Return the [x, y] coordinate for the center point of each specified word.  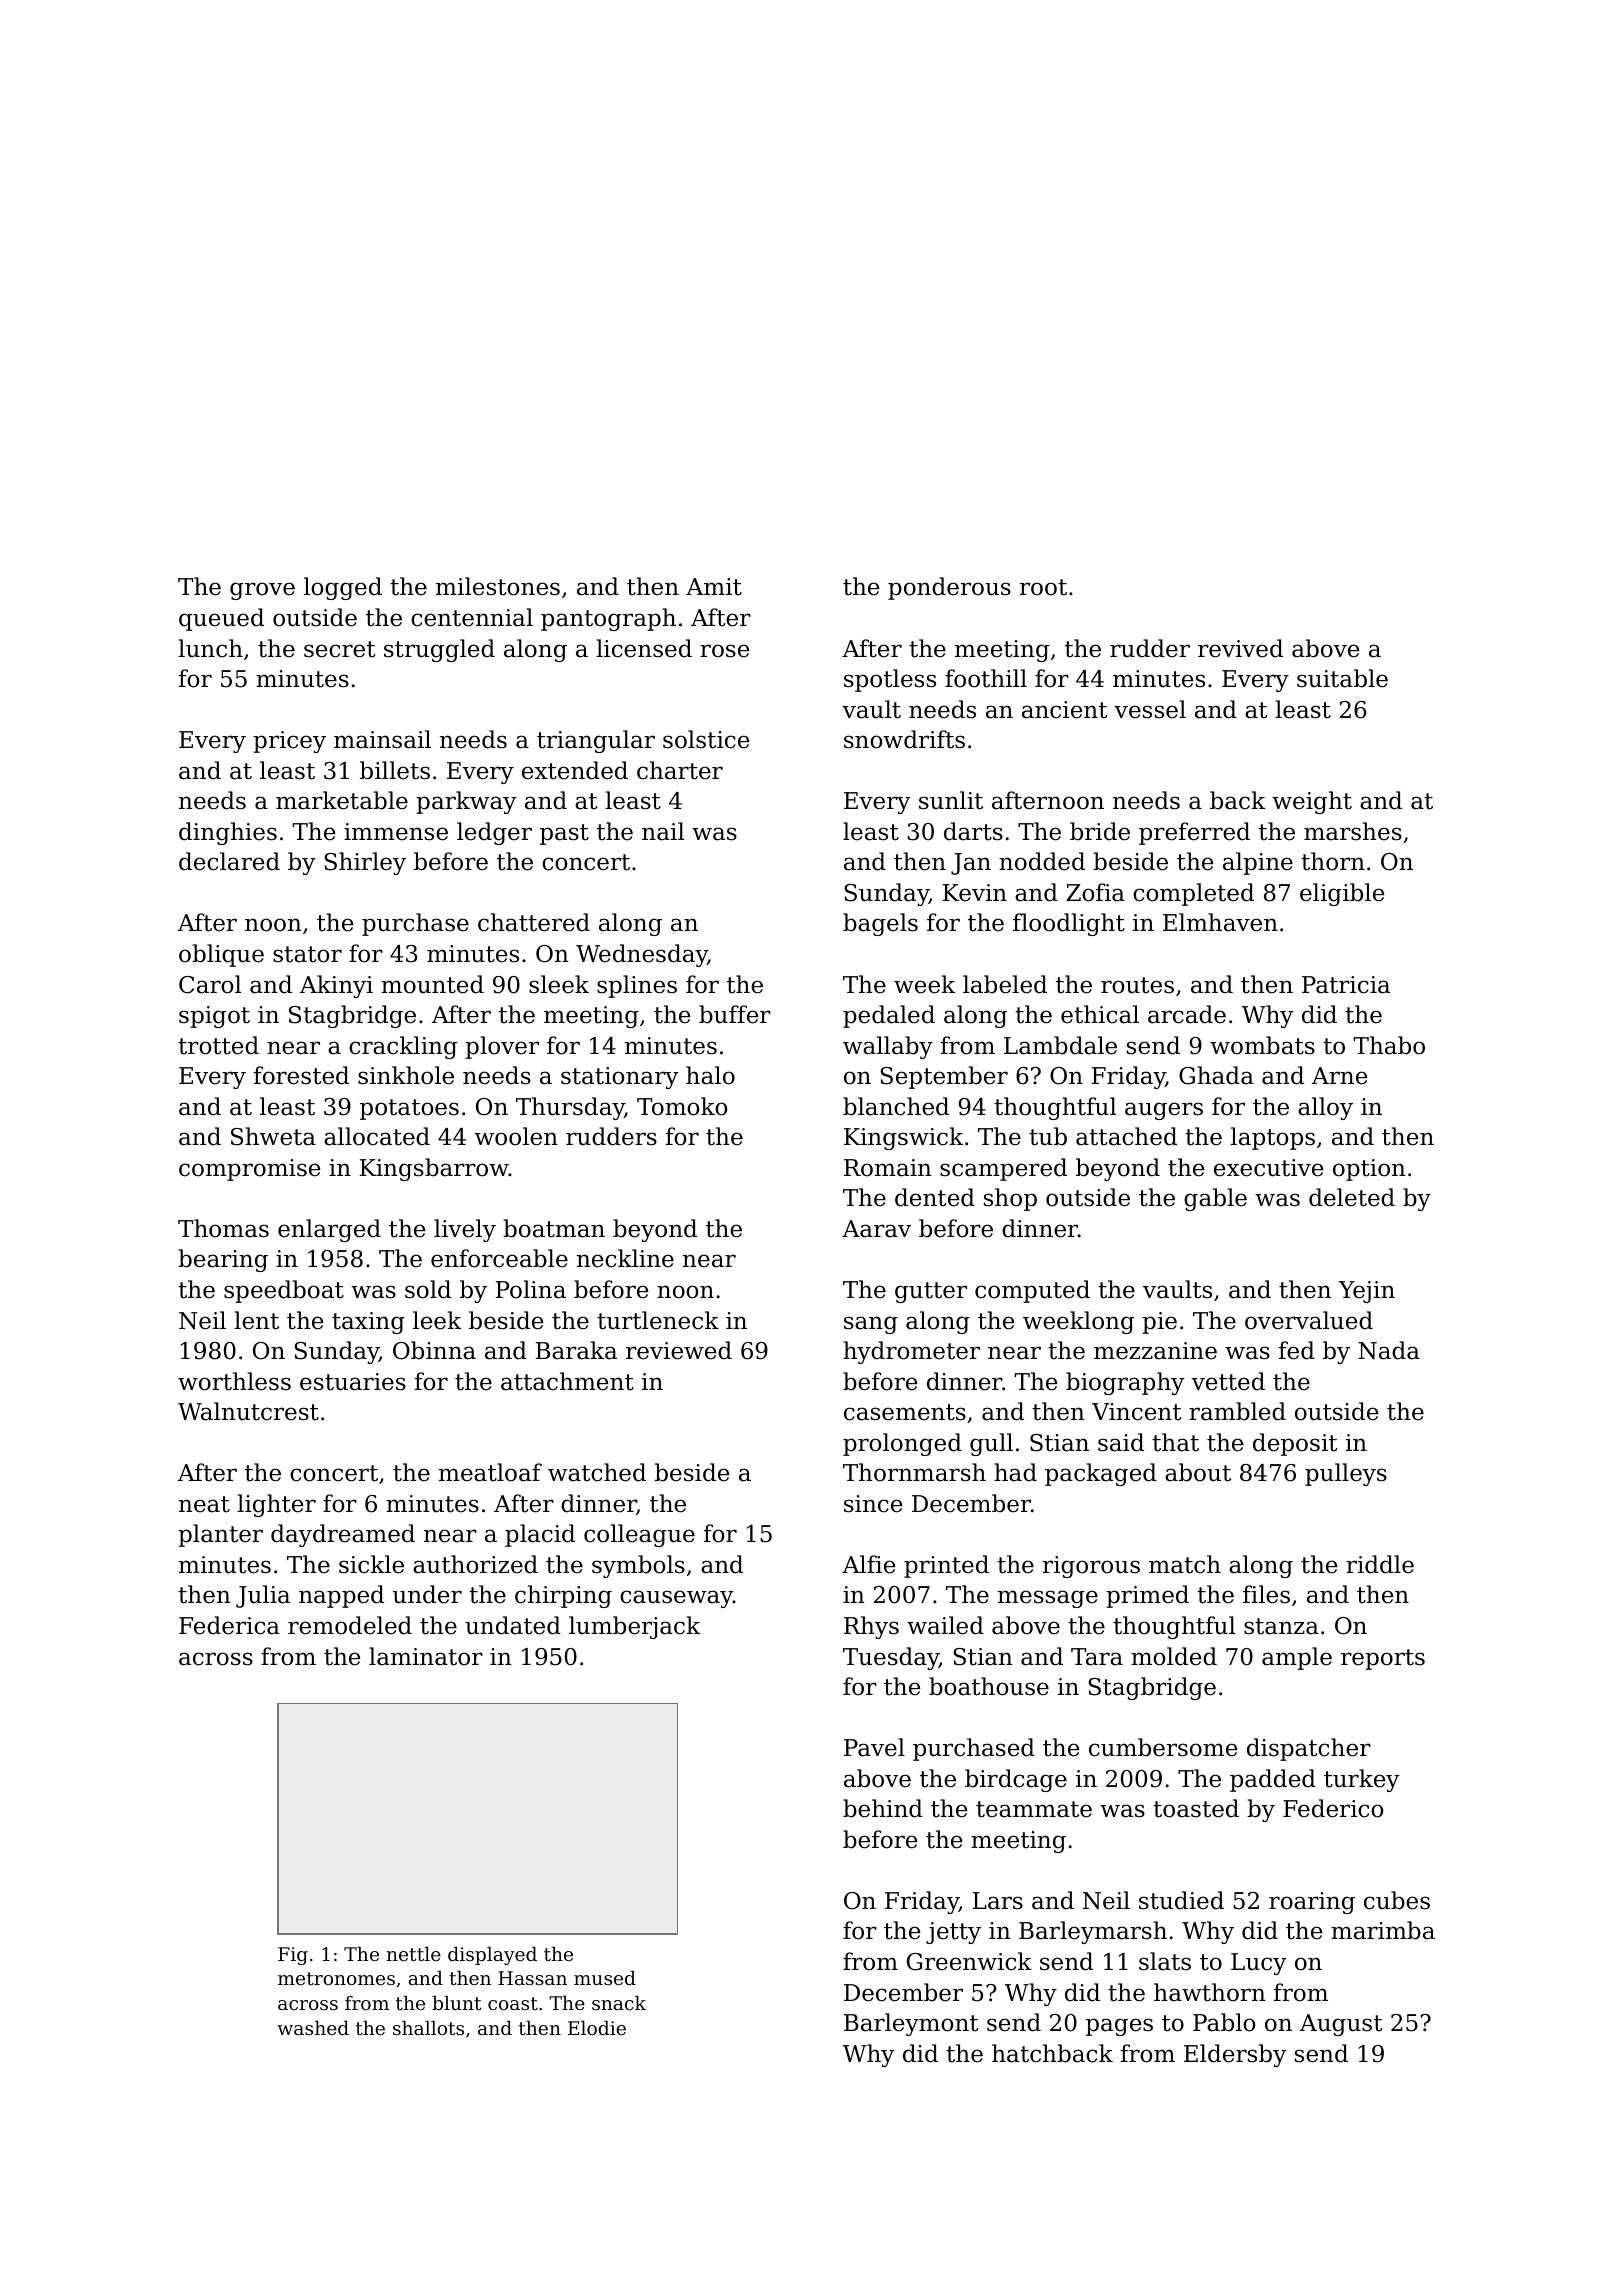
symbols [638, 1566]
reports [1383, 1659]
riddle [1380, 1564]
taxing [368, 1323]
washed [313, 2027]
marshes [1353, 831]
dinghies [228, 833]
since [873, 1504]
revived [1240, 648]
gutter [931, 1292]
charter [680, 770]
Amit [714, 587]
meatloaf [490, 1472]
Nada [1389, 1350]
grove [262, 591]
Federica [229, 1625]
